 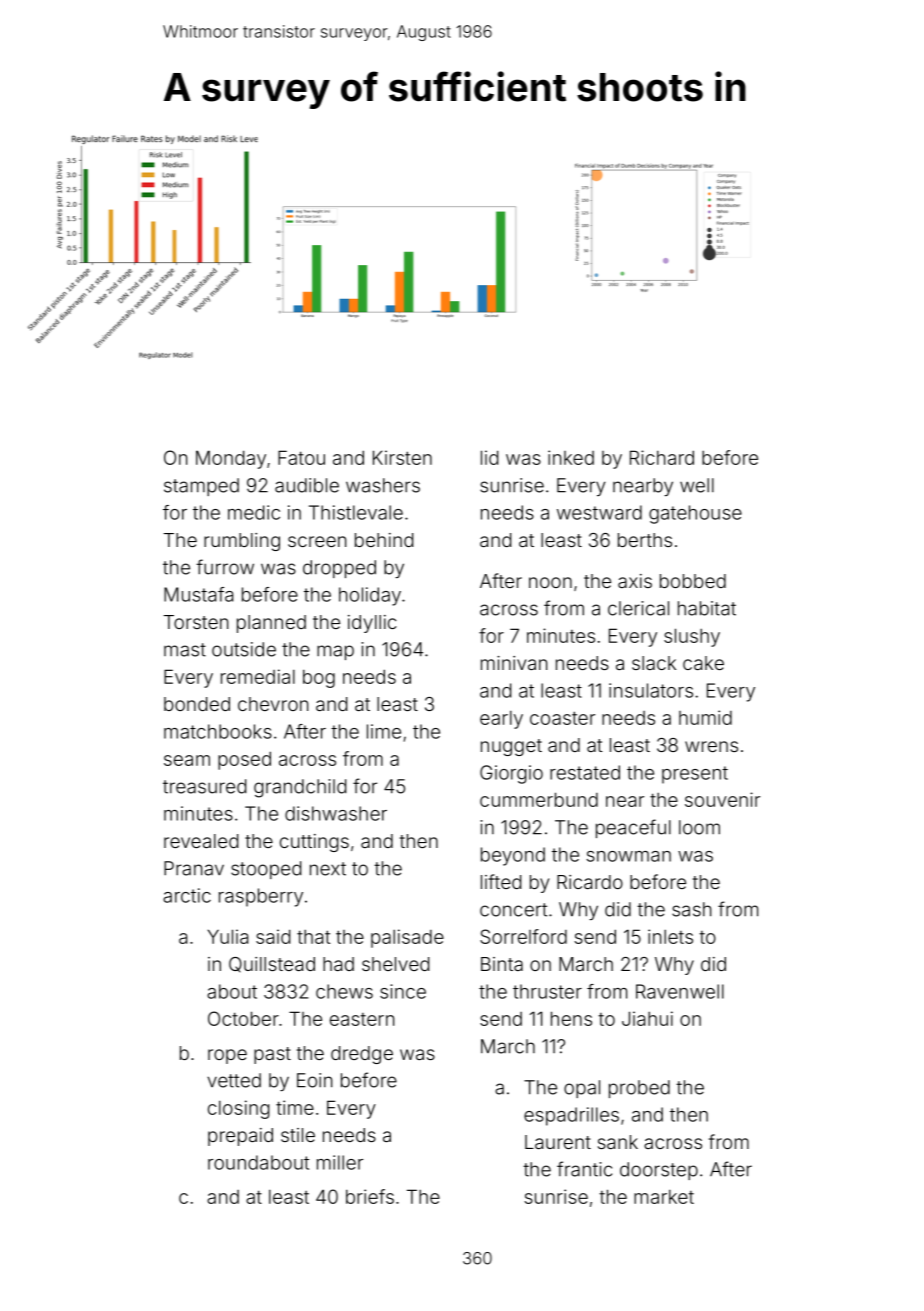 I want to click on Jiahui, so click(x=647, y=1018).
